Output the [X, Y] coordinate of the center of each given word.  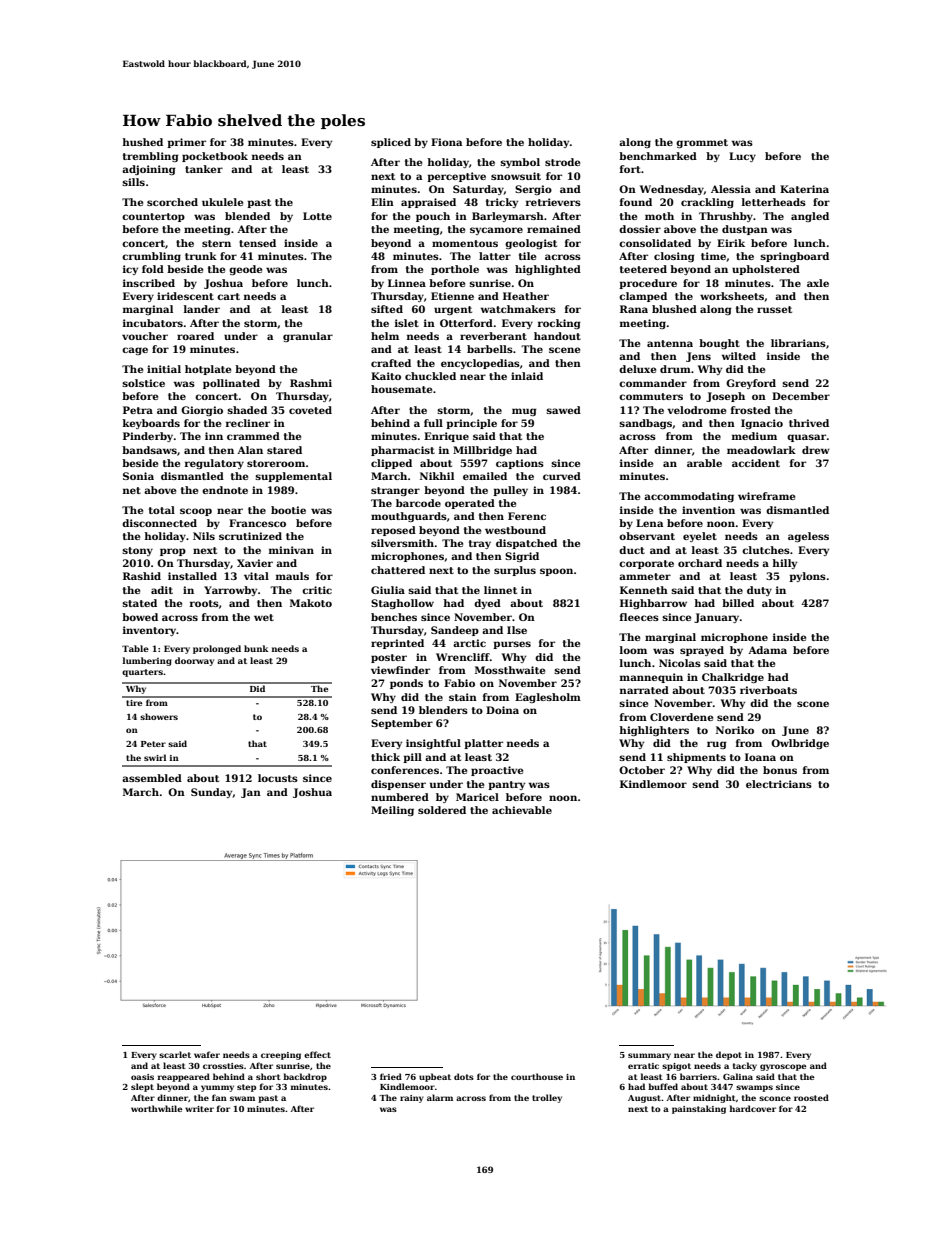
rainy [412, 1099]
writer [199, 1109]
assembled [152, 778]
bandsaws [149, 450]
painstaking [699, 1109]
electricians [779, 784]
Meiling [392, 811]
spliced [391, 143]
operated [470, 504]
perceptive [456, 177]
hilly [784, 564]
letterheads [774, 202]
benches [394, 617]
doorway [194, 661]
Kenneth [644, 590]
